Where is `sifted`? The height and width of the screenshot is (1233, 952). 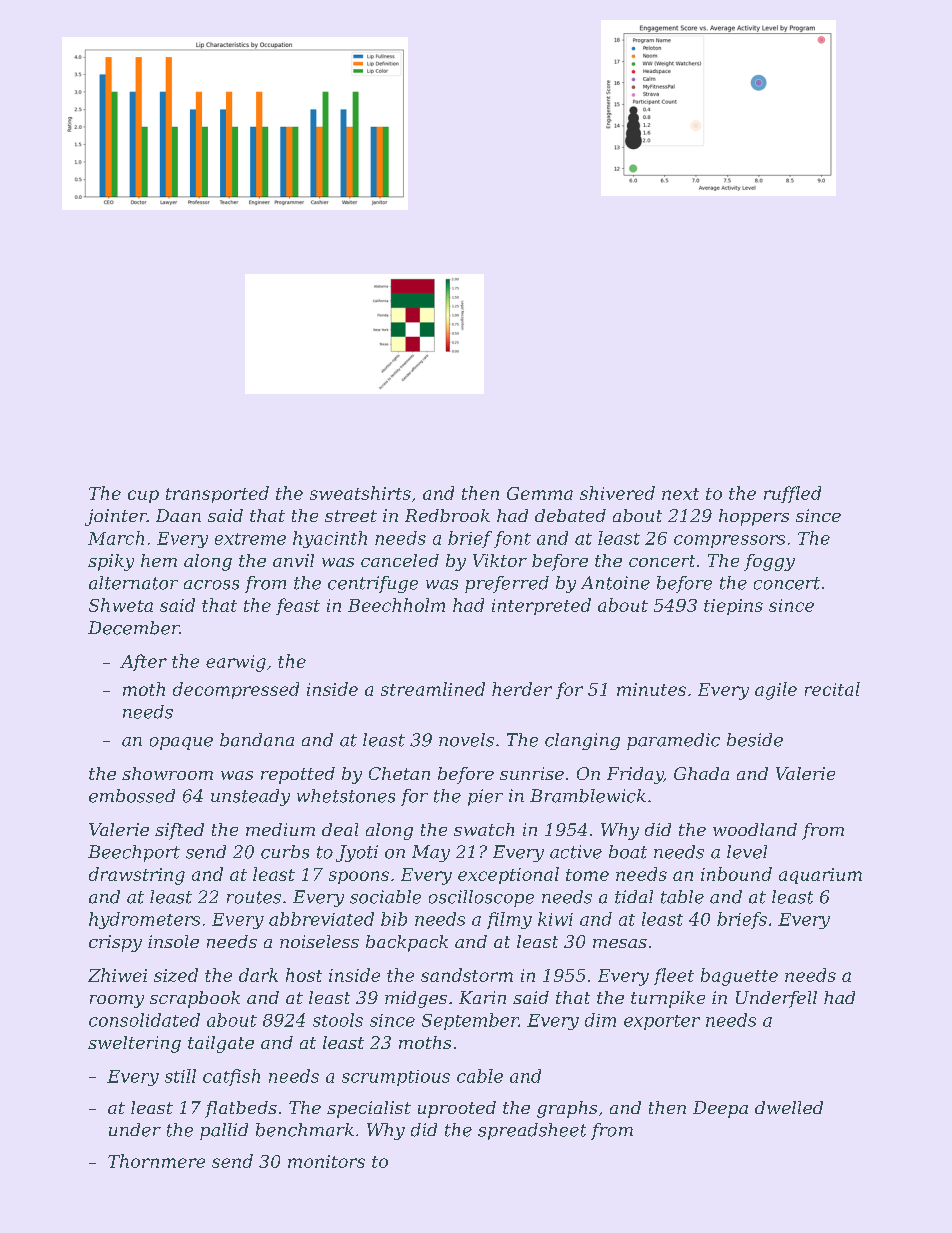 sifted is located at coordinates (179, 831).
